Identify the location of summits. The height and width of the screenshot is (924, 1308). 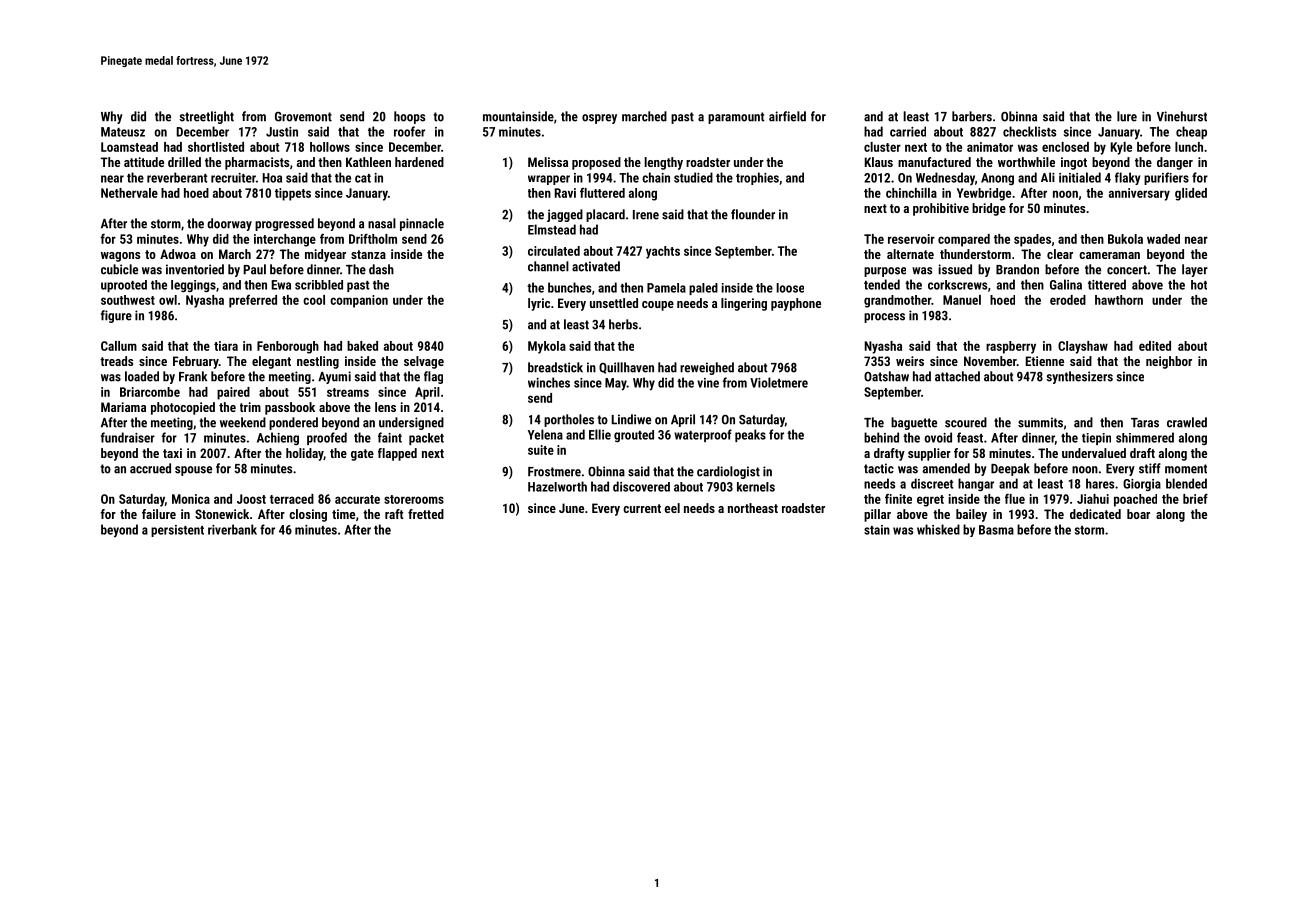
(1040, 422).
